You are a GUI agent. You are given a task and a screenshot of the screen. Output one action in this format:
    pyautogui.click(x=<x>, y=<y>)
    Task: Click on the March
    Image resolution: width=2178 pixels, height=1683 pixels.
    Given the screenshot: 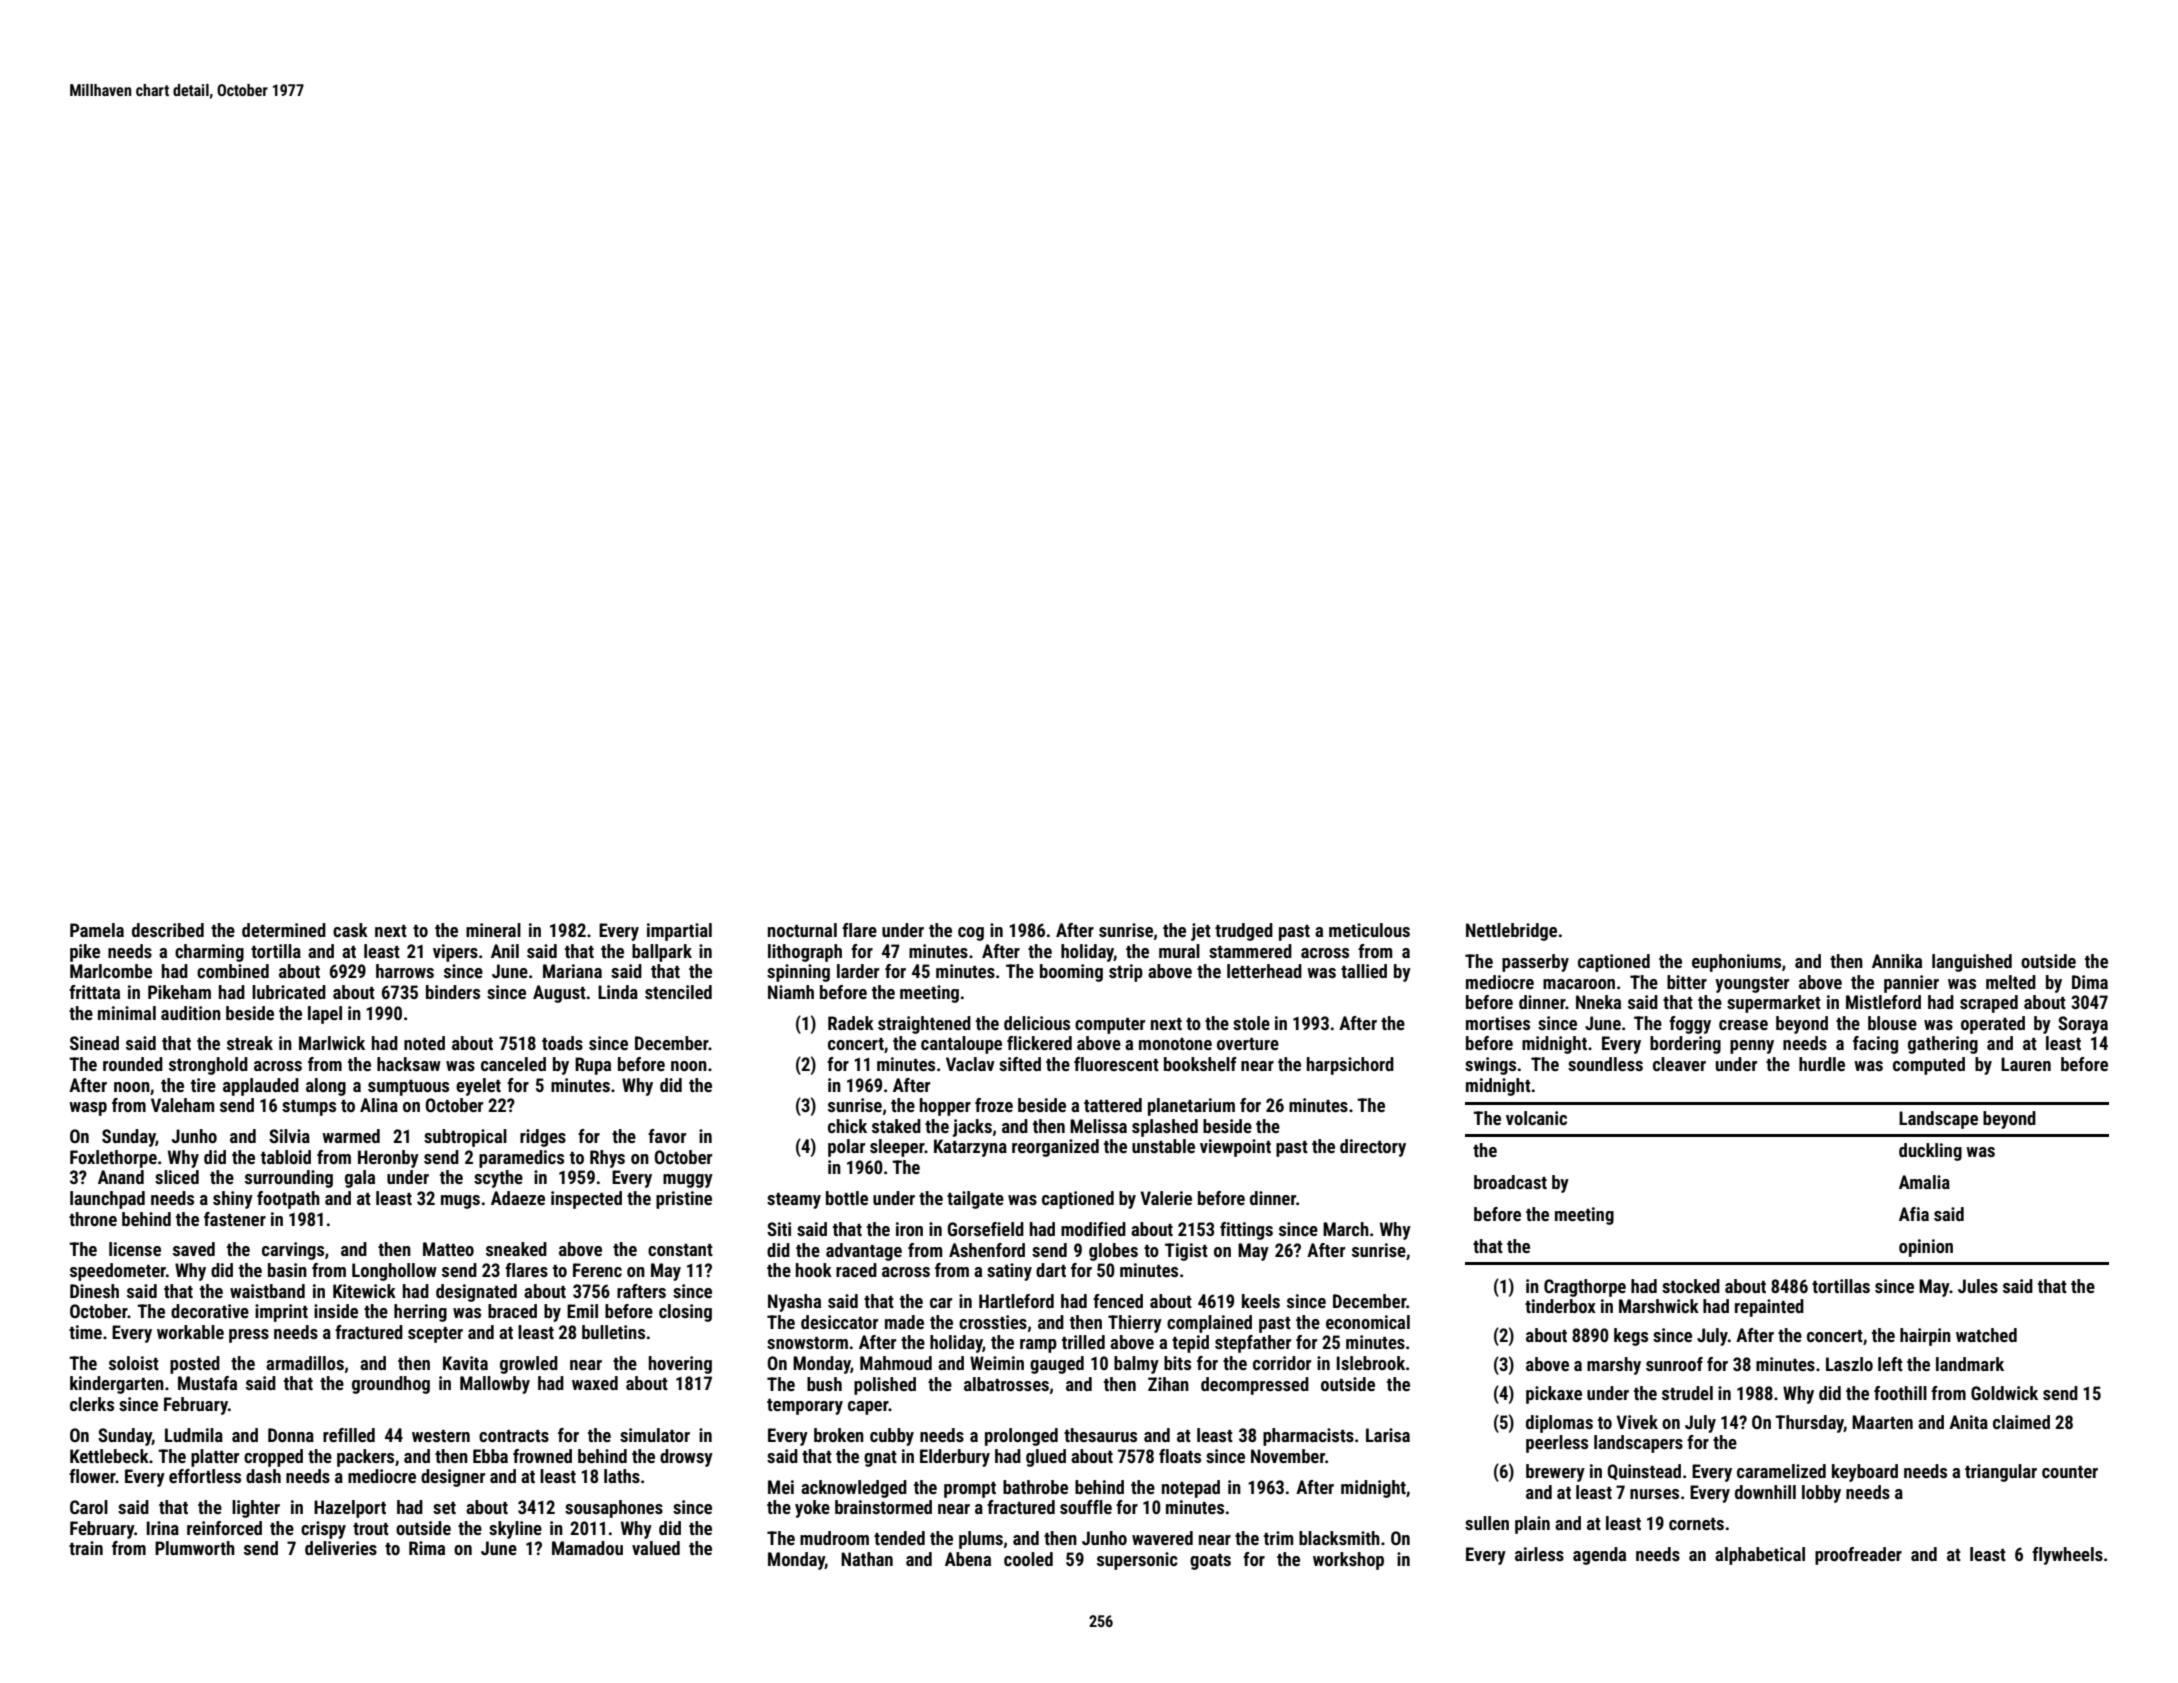 What is the action you would take?
    pyautogui.click(x=1346, y=1229)
